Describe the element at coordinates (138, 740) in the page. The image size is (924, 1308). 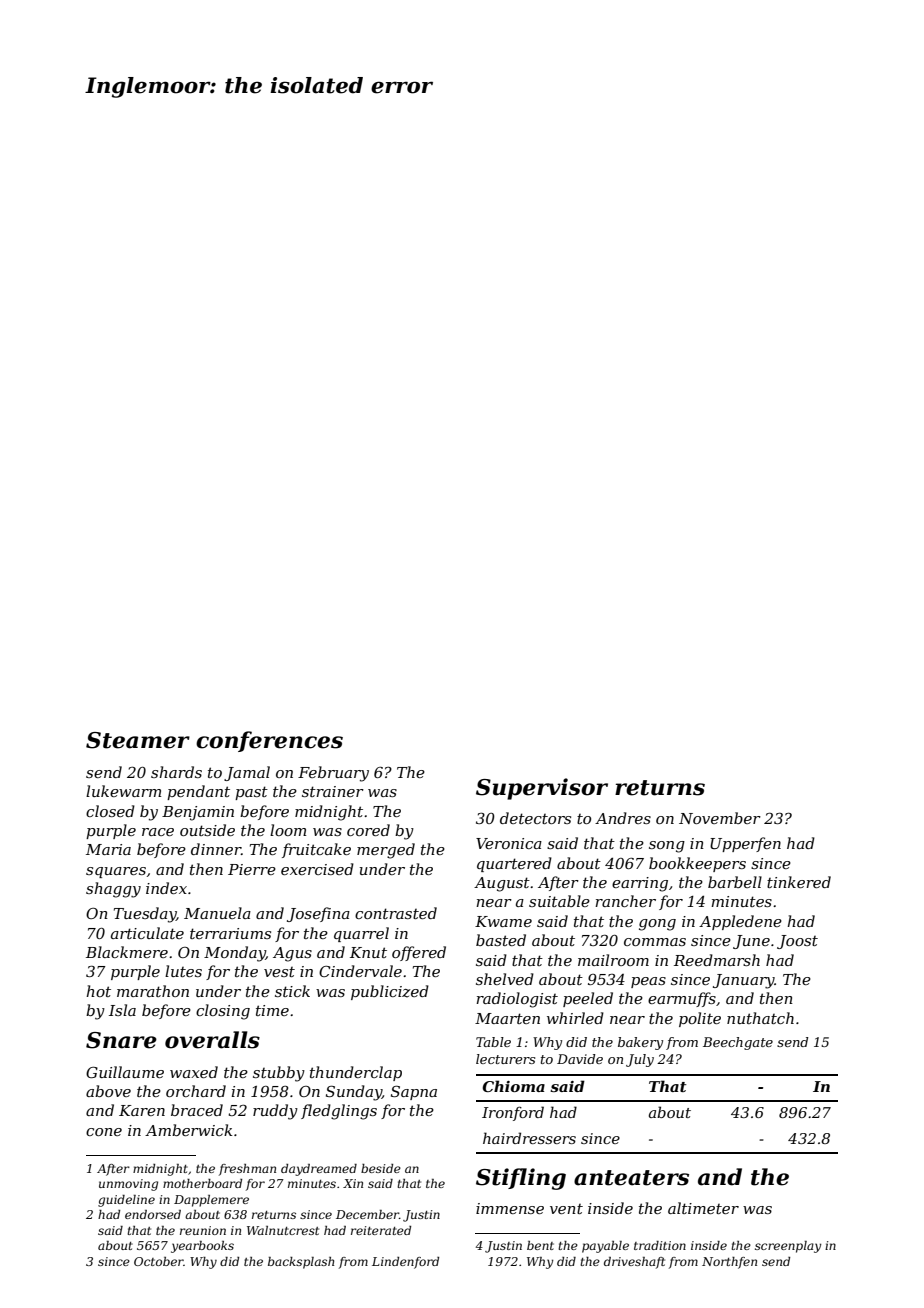
I see `Steamer` at that location.
